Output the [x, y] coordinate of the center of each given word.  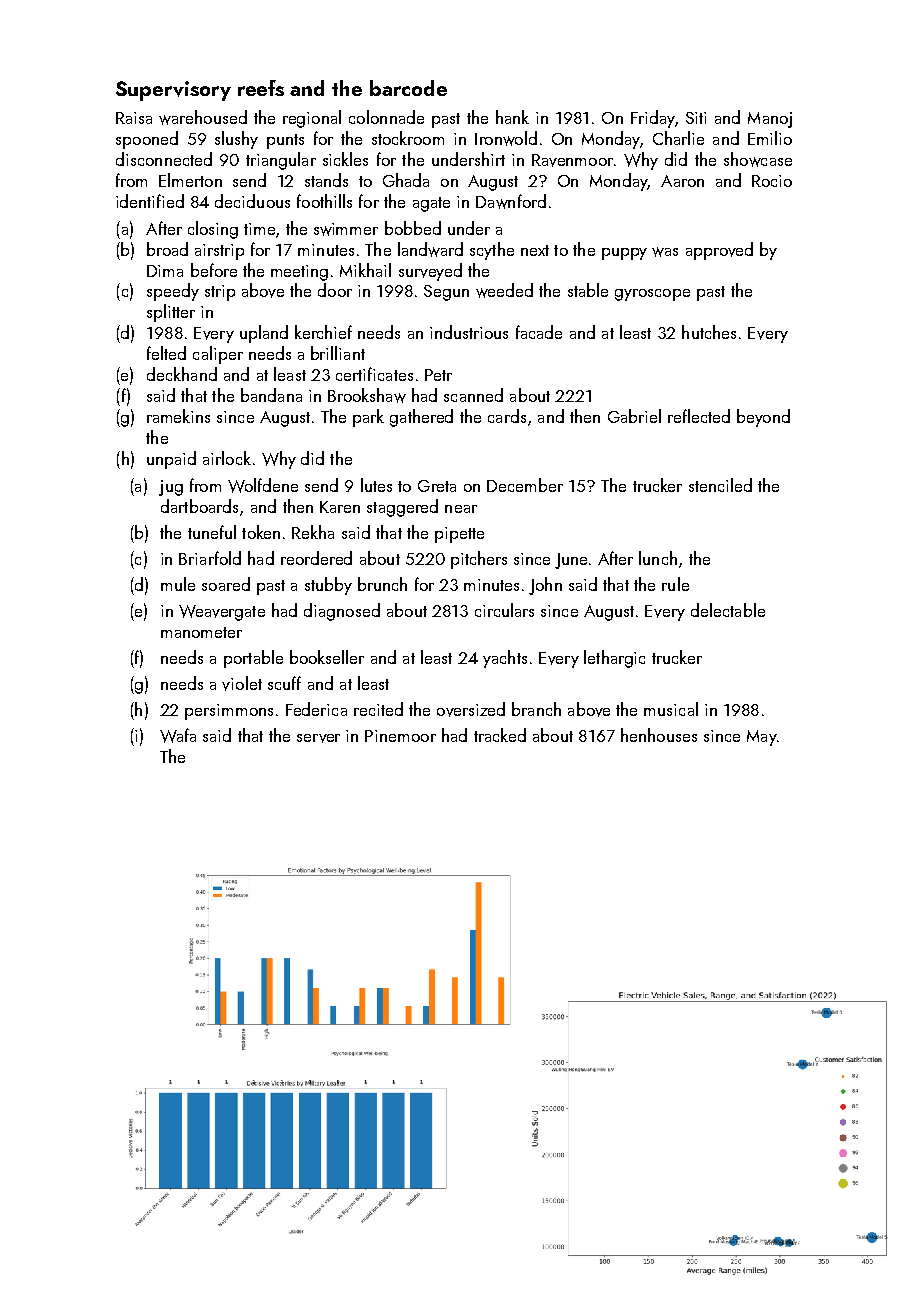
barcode [408, 88]
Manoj [770, 120]
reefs [261, 88]
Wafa [178, 735]
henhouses [659, 735]
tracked [500, 735]
